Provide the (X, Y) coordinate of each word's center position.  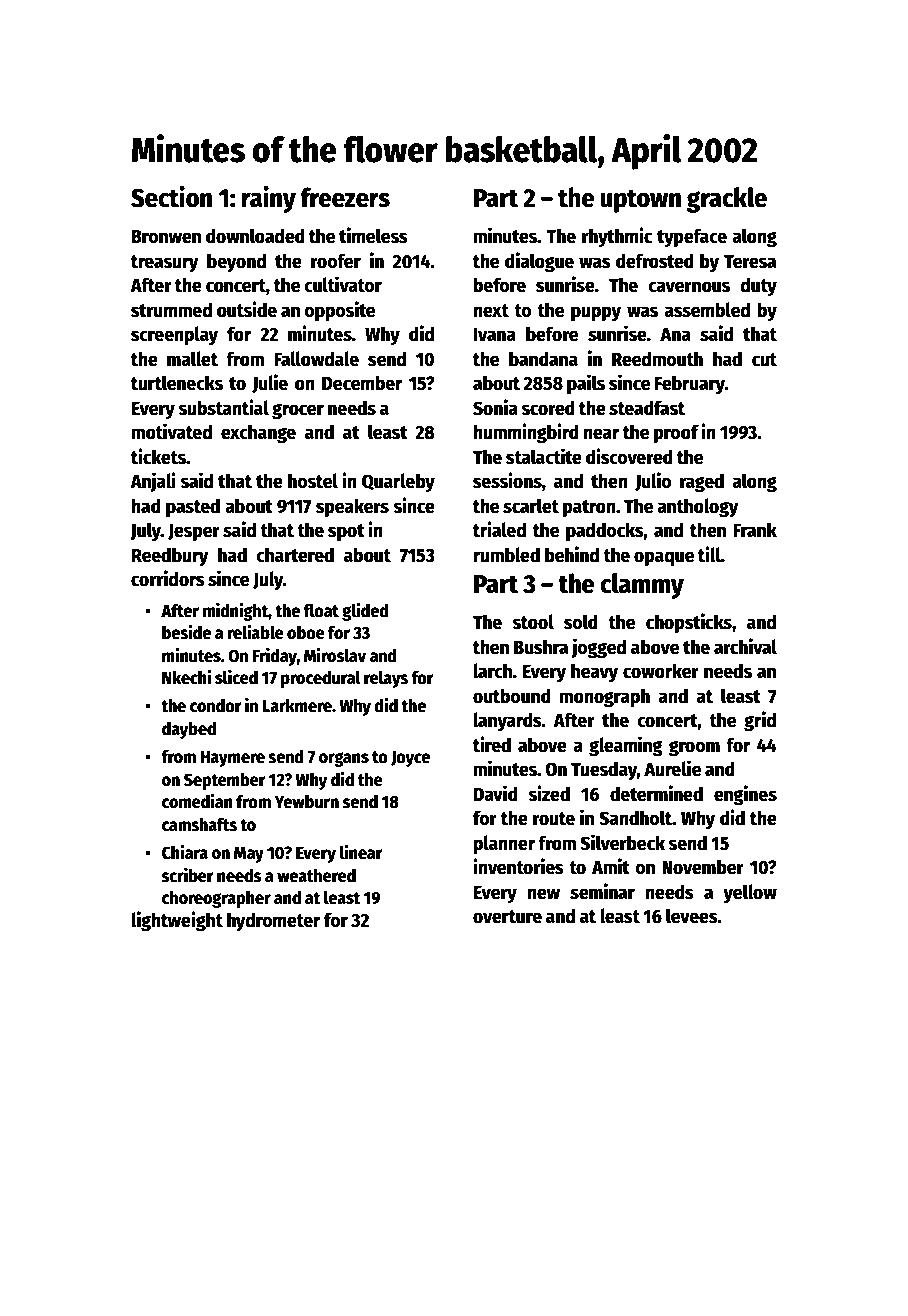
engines (745, 795)
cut (764, 360)
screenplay (174, 335)
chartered (295, 555)
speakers (352, 507)
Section (171, 197)
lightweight (177, 921)
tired (492, 744)
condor (216, 706)
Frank (755, 530)
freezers (345, 197)
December (362, 383)
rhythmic (617, 237)
